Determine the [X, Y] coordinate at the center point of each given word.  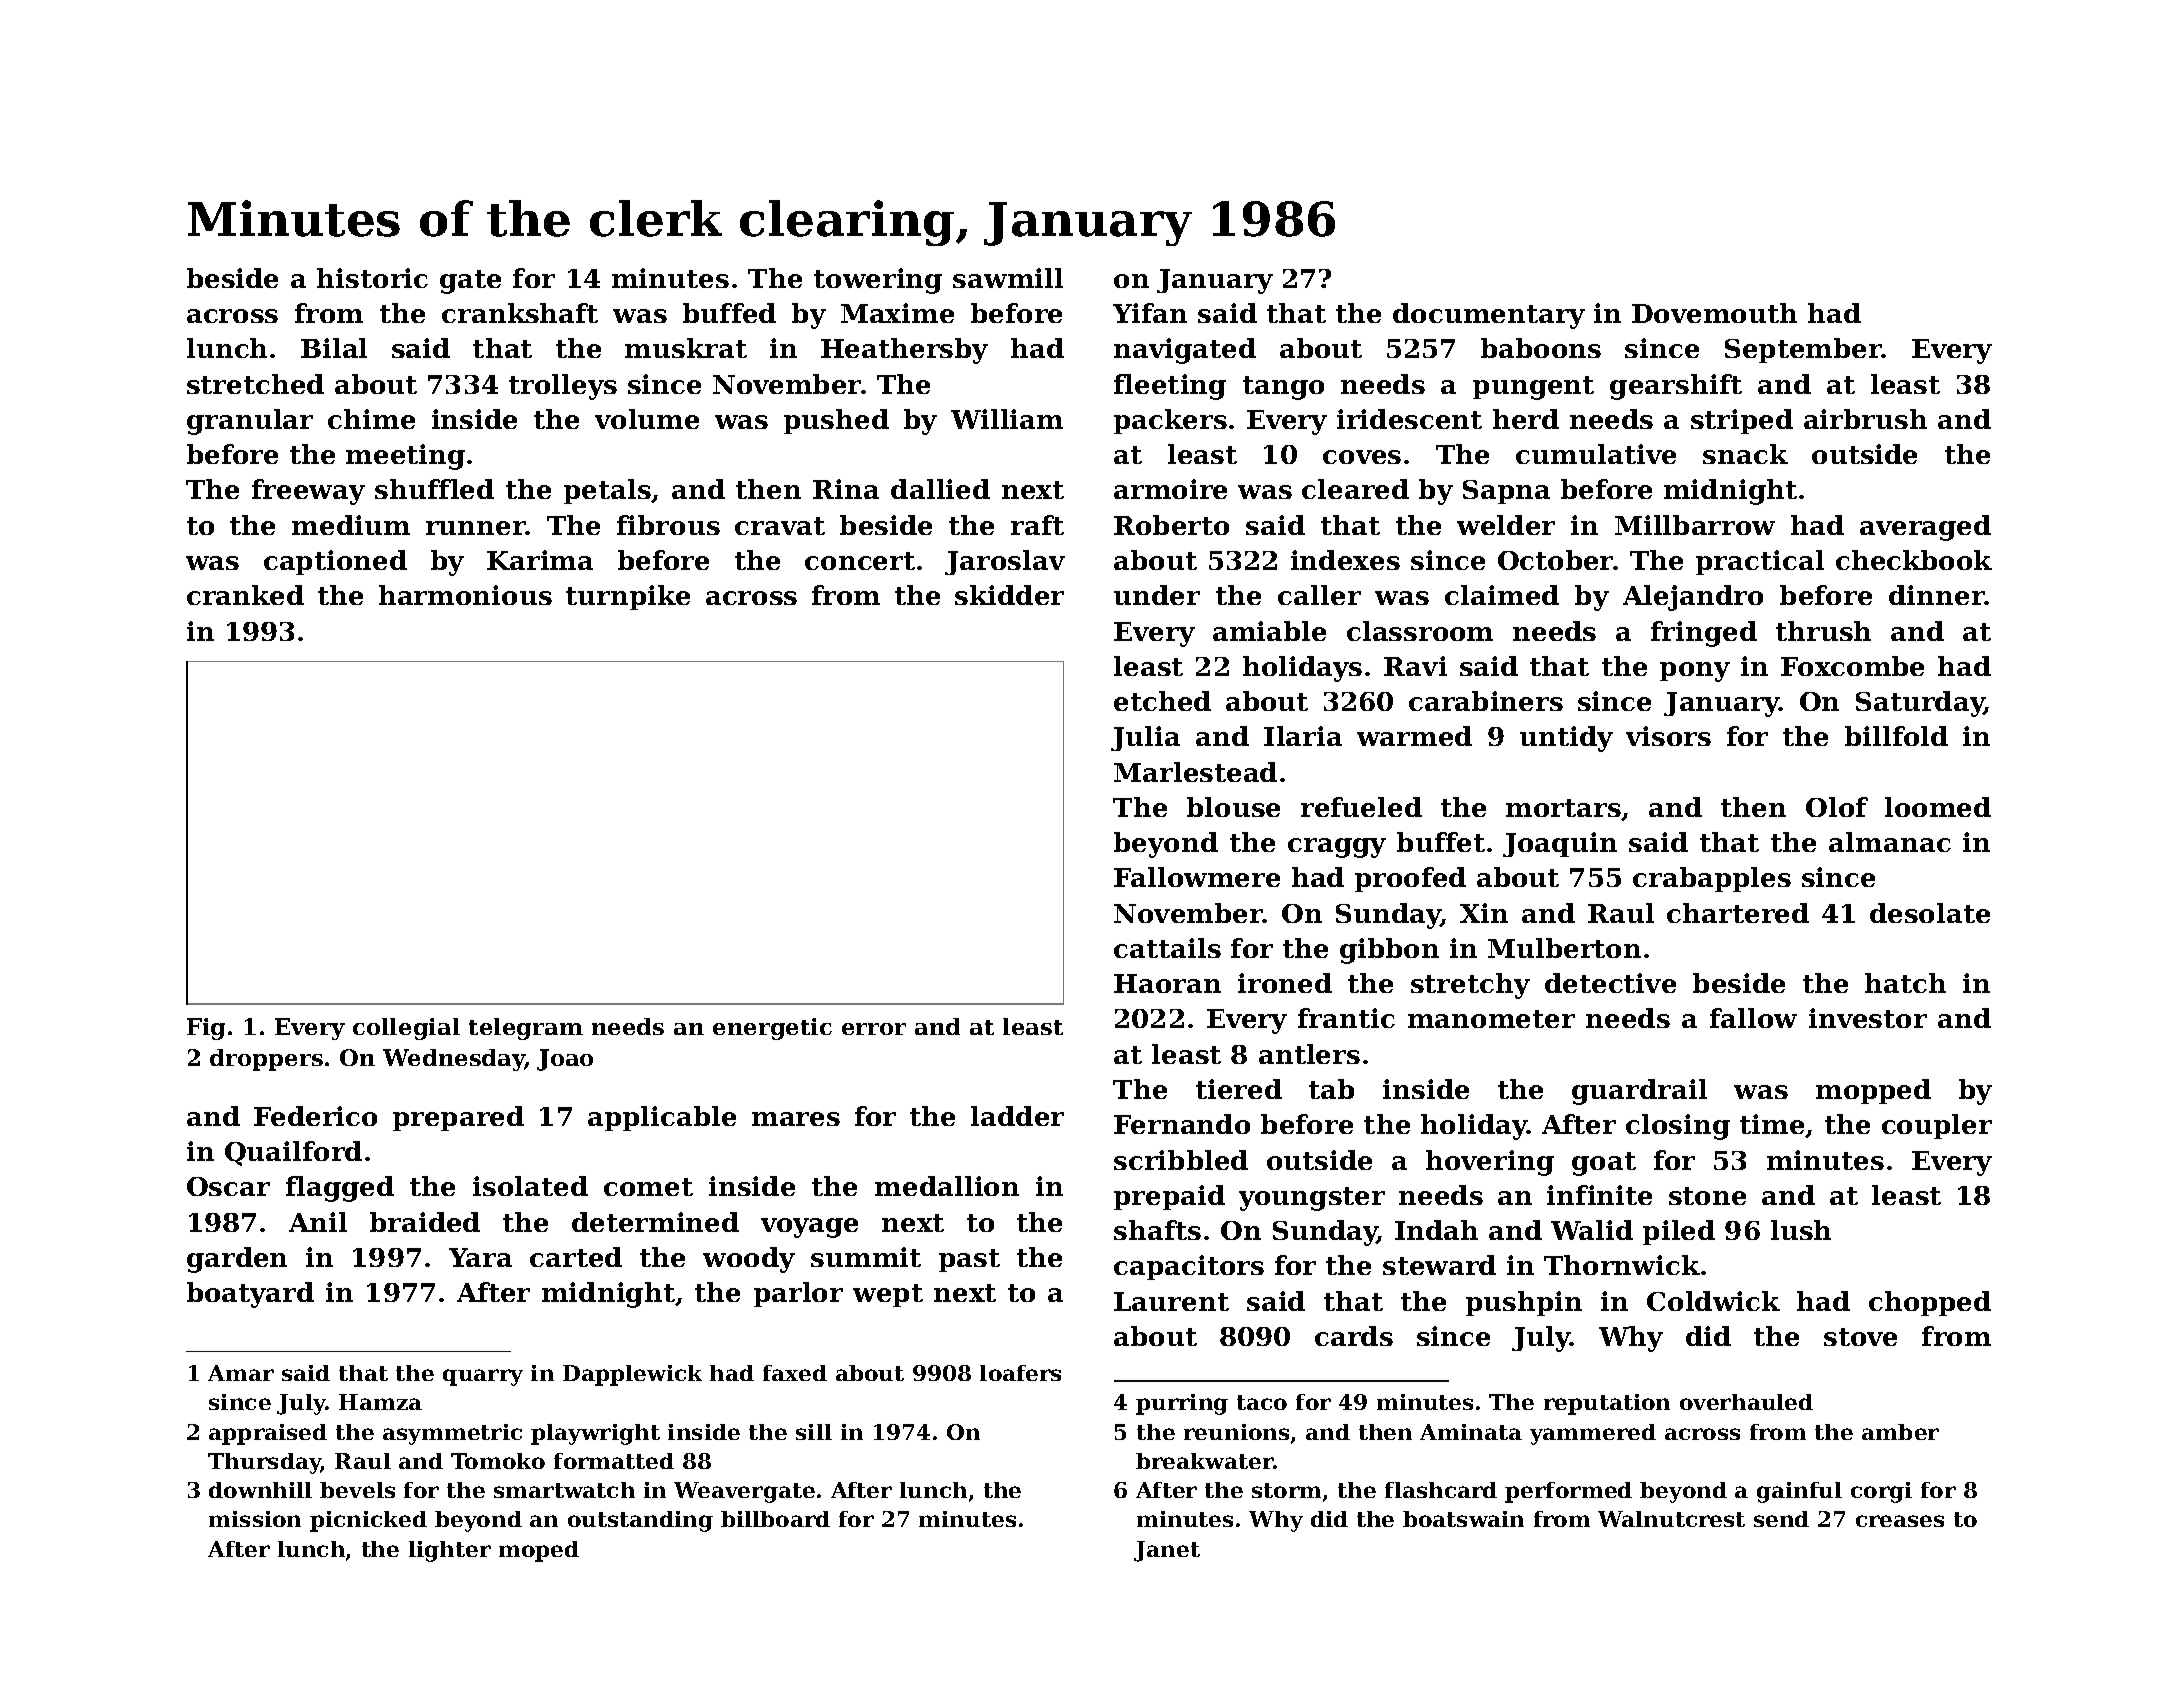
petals [607, 491]
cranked [245, 595]
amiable [1269, 631]
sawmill [1008, 278]
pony [1695, 672]
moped [539, 1551]
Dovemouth [1714, 313]
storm [1286, 1490]
